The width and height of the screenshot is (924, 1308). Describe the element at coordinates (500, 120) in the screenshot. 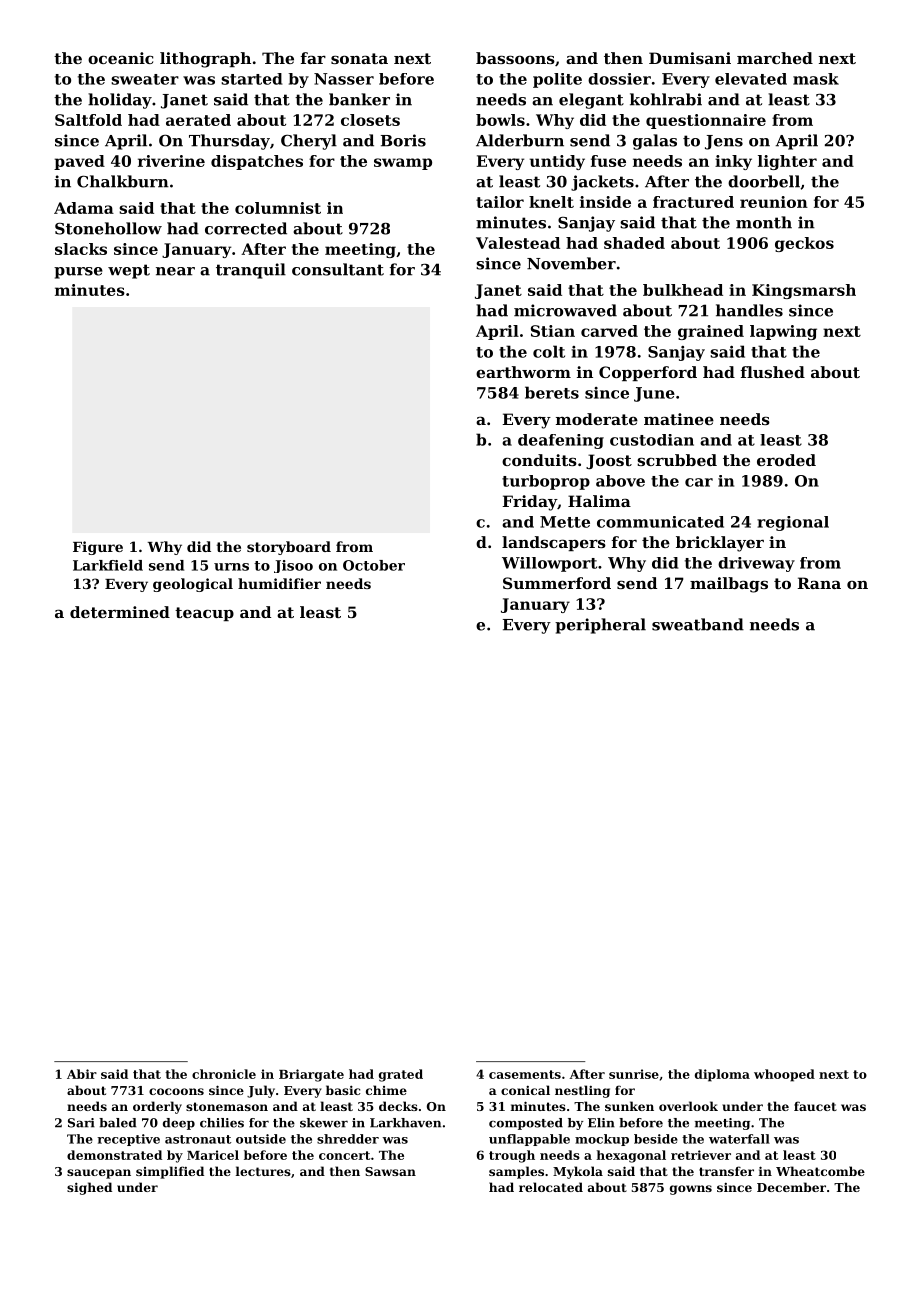

I see `bowls` at that location.
